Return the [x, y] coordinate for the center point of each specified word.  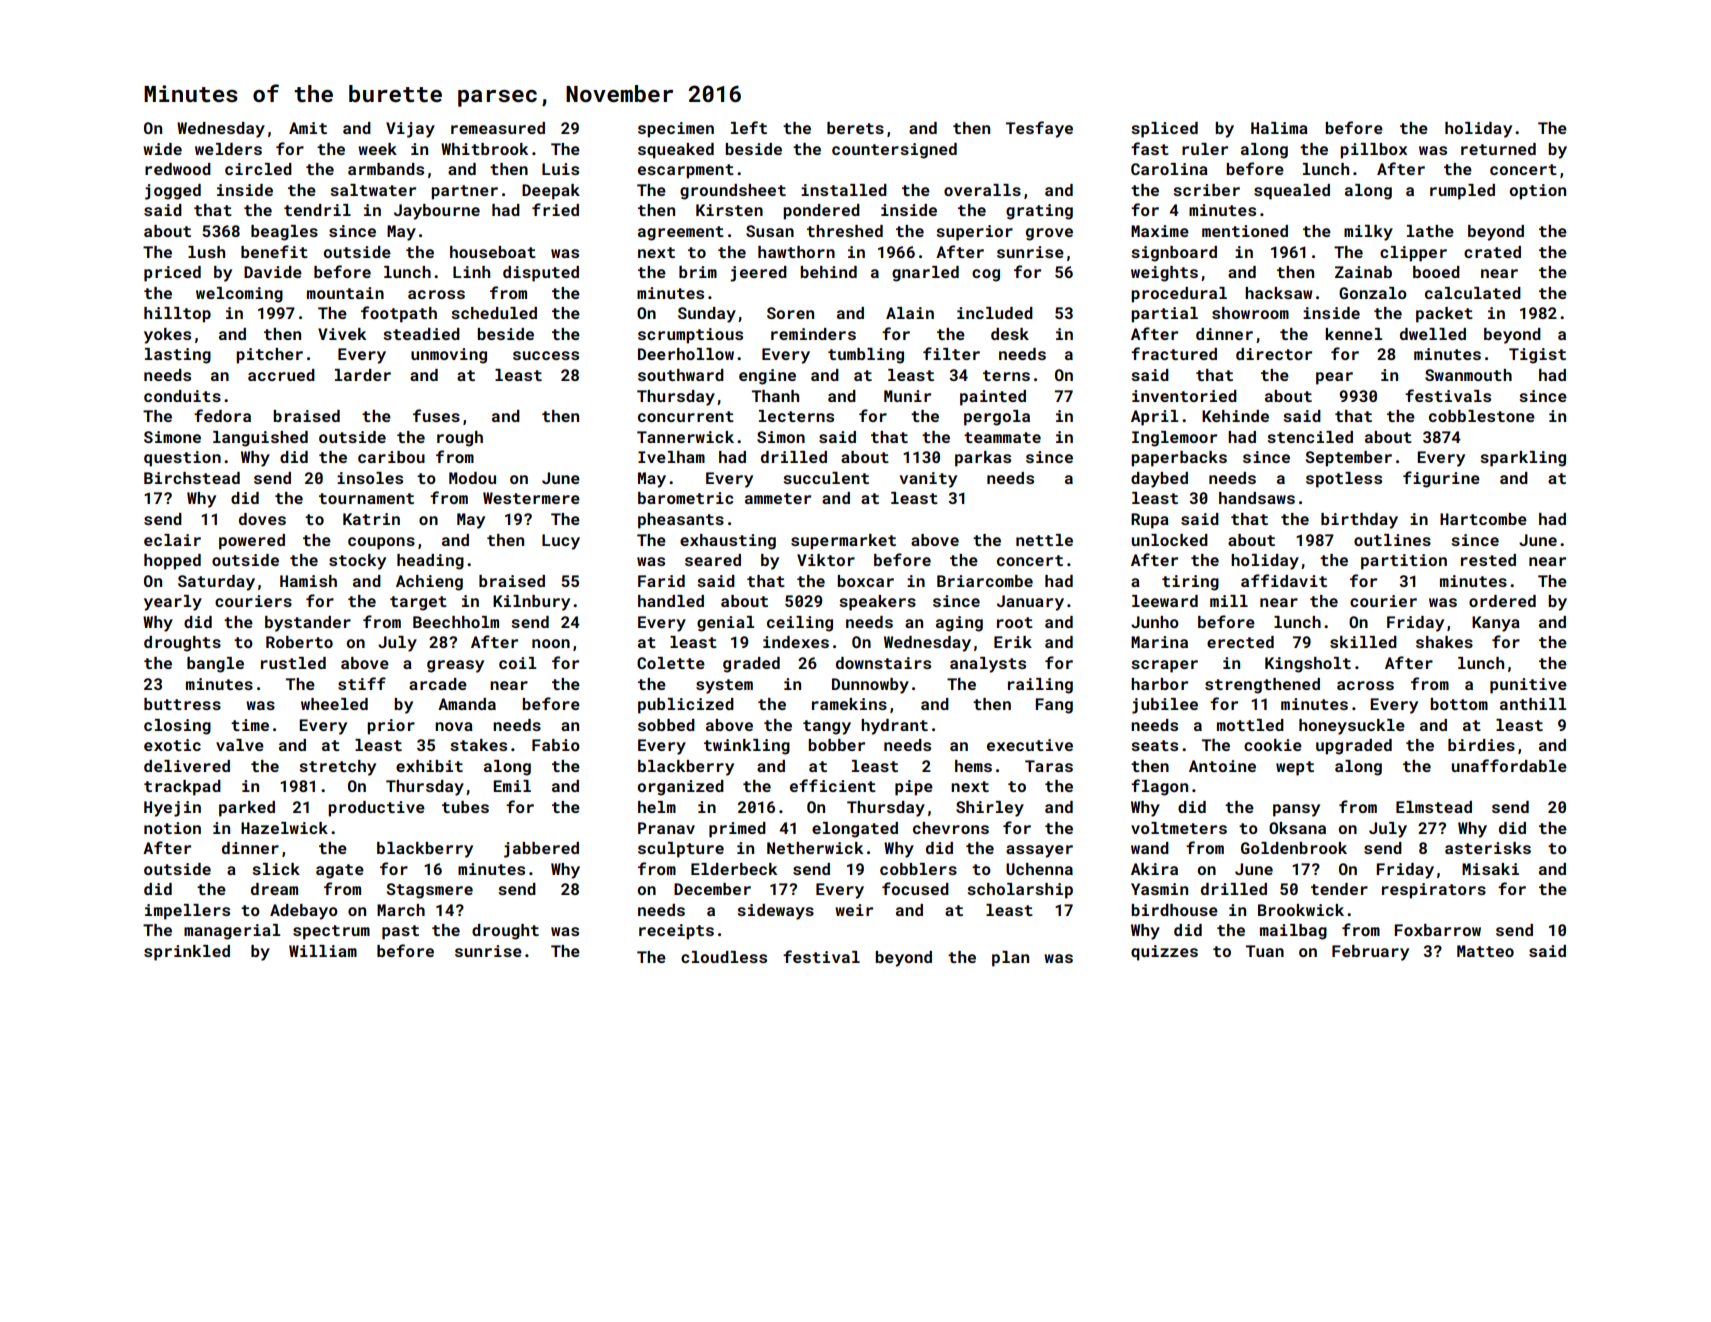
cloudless [724, 957]
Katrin [371, 519]
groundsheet [733, 192]
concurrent [686, 416]
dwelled [1433, 334]
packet [1444, 315]
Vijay [410, 130]
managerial [232, 932]
